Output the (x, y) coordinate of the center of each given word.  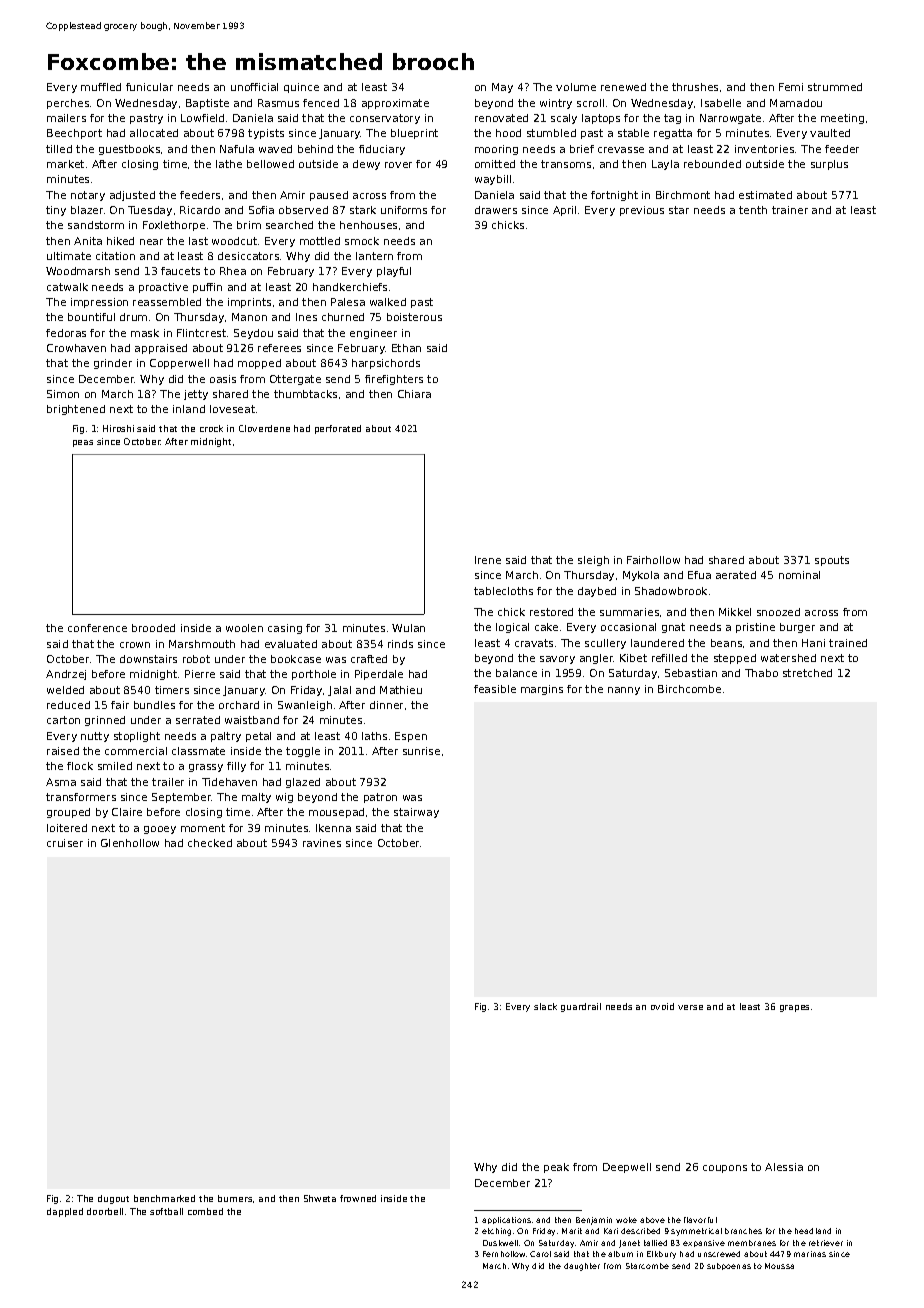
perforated (338, 429)
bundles (154, 705)
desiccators (248, 256)
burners (235, 1198)
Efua (699, 575)
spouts (832, 561)
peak (556, 1168)
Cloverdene (264, 428)
